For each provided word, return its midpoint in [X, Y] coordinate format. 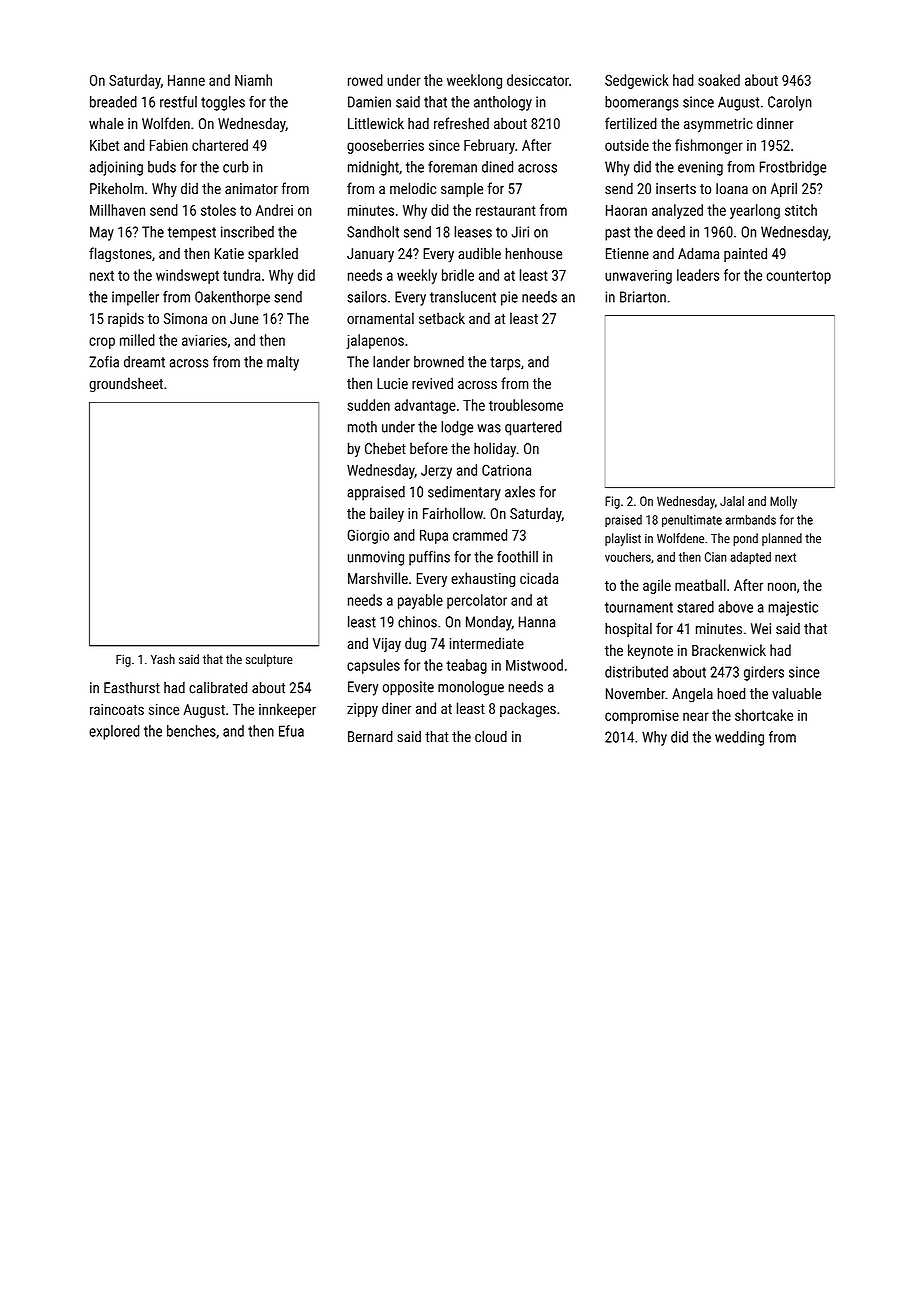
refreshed [461, 123]
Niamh [253, 80]
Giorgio [368, 536]
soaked [719, 80]
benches [191, 731]
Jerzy [436, 472]
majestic [793, 608]
